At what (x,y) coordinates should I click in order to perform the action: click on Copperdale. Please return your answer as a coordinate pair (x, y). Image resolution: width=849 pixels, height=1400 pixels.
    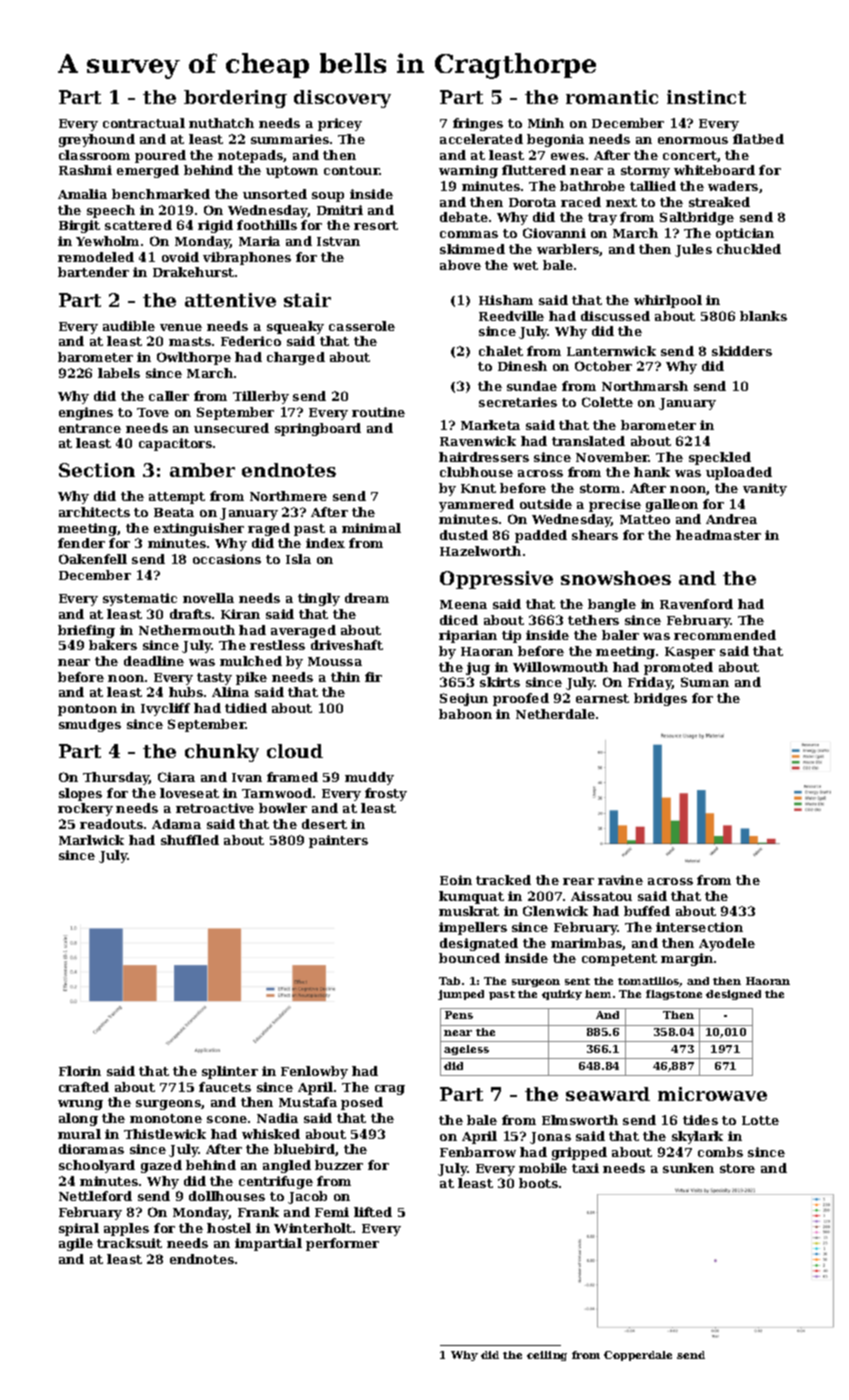
    Looking at the image, I should click on (638, 1356).
